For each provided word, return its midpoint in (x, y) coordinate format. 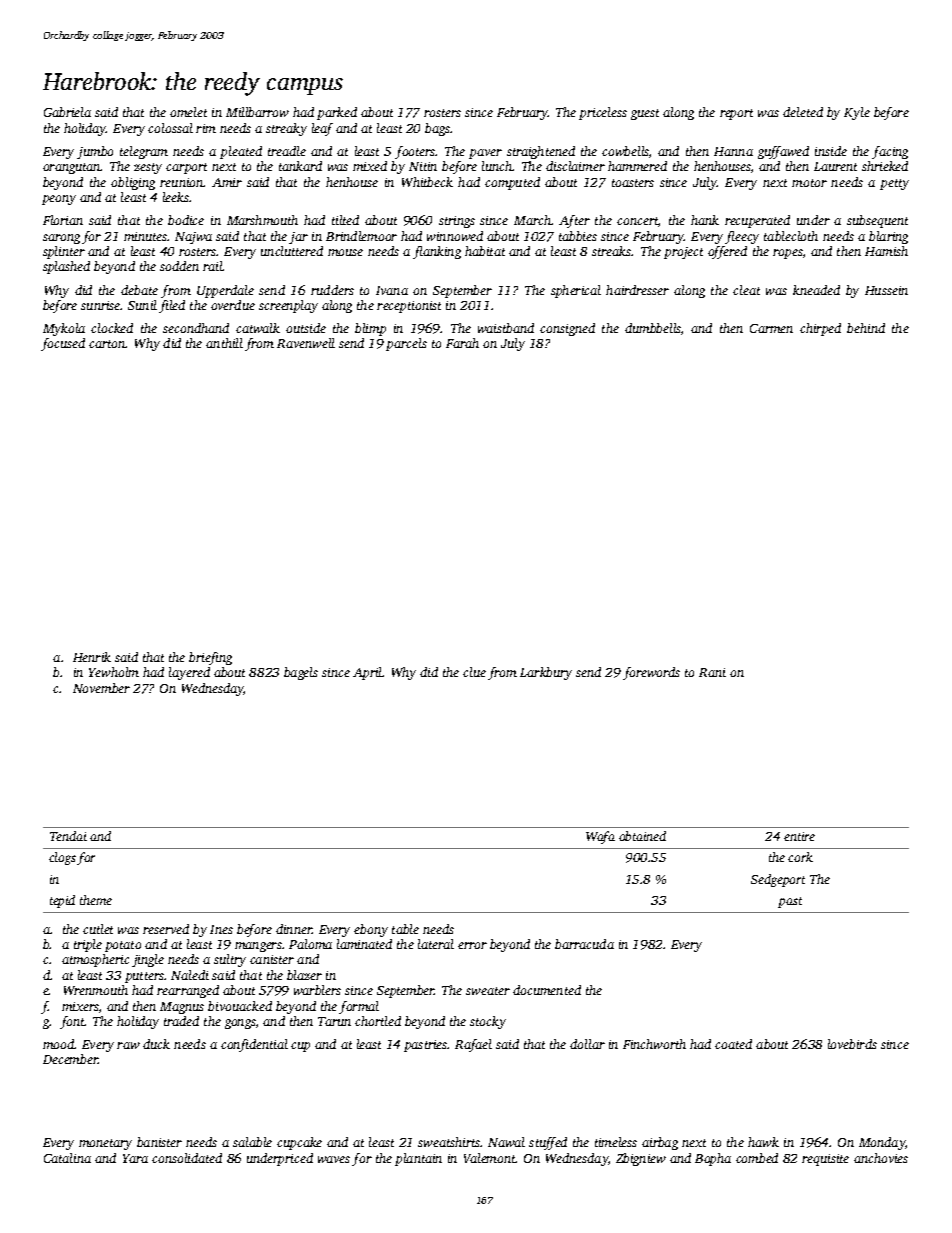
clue (474, 672)
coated (733, 1044)
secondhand (196, 328)
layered (189, 673)
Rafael (473, 1045)
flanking (437, 252)
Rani (712, 672)
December (70, 1059)
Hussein (886, 290)
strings (457, 222)
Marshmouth (262, 220)
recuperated (757, 221)
